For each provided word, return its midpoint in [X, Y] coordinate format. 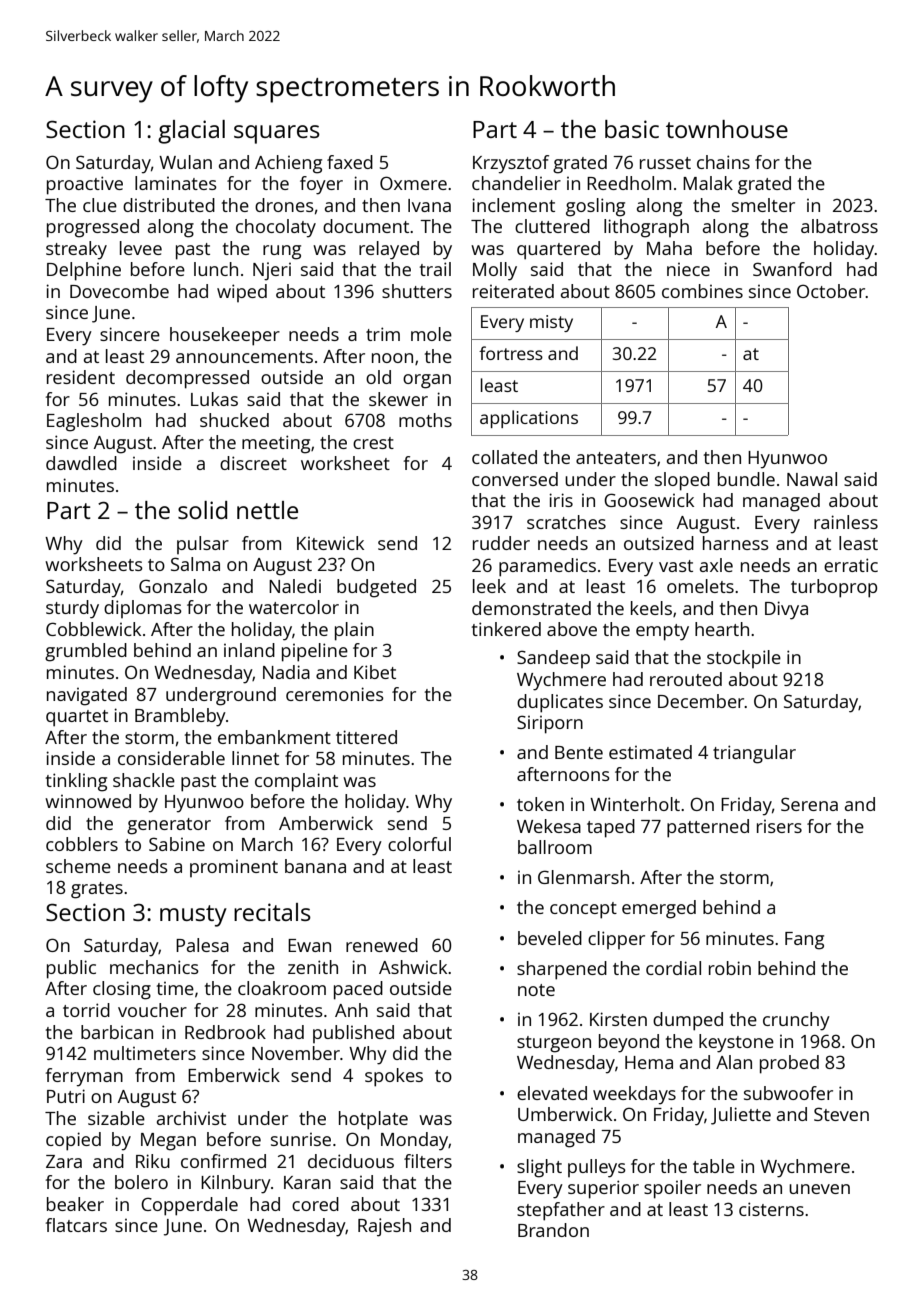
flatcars [76, 1225]
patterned [708, 828]
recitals [272, 912]
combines [702, 291]
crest [373, 443]
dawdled [81, 463]
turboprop [834, 588]
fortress [511, 353]
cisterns [771, 1209]
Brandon [553, 1230]
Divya [786, 610]
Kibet [375, 672]
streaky [76, 250]
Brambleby [180, 717]
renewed [382, 945]
